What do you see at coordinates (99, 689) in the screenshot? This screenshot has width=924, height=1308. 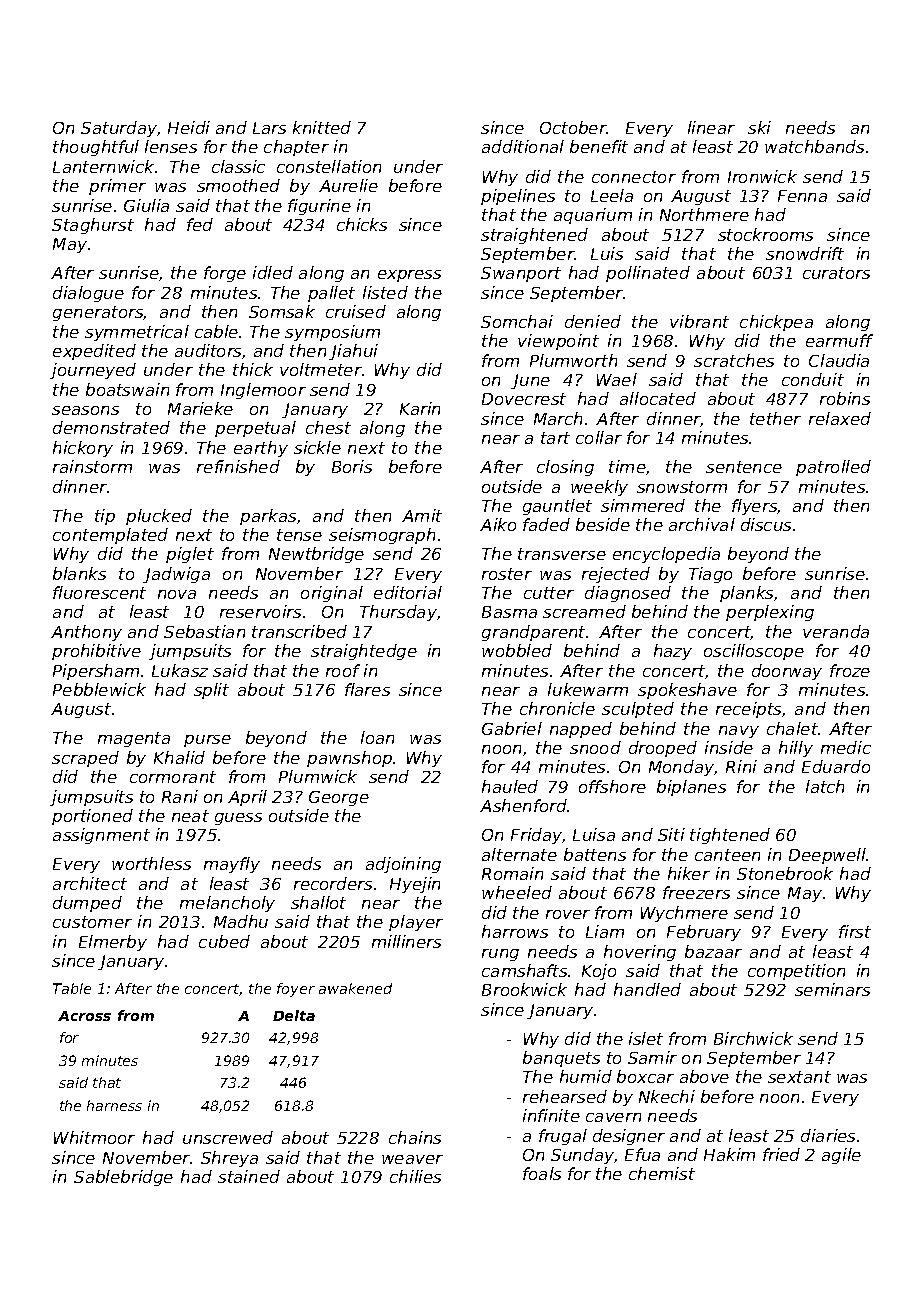 I see `Pebblewick` at bounding box center [99, 689].
